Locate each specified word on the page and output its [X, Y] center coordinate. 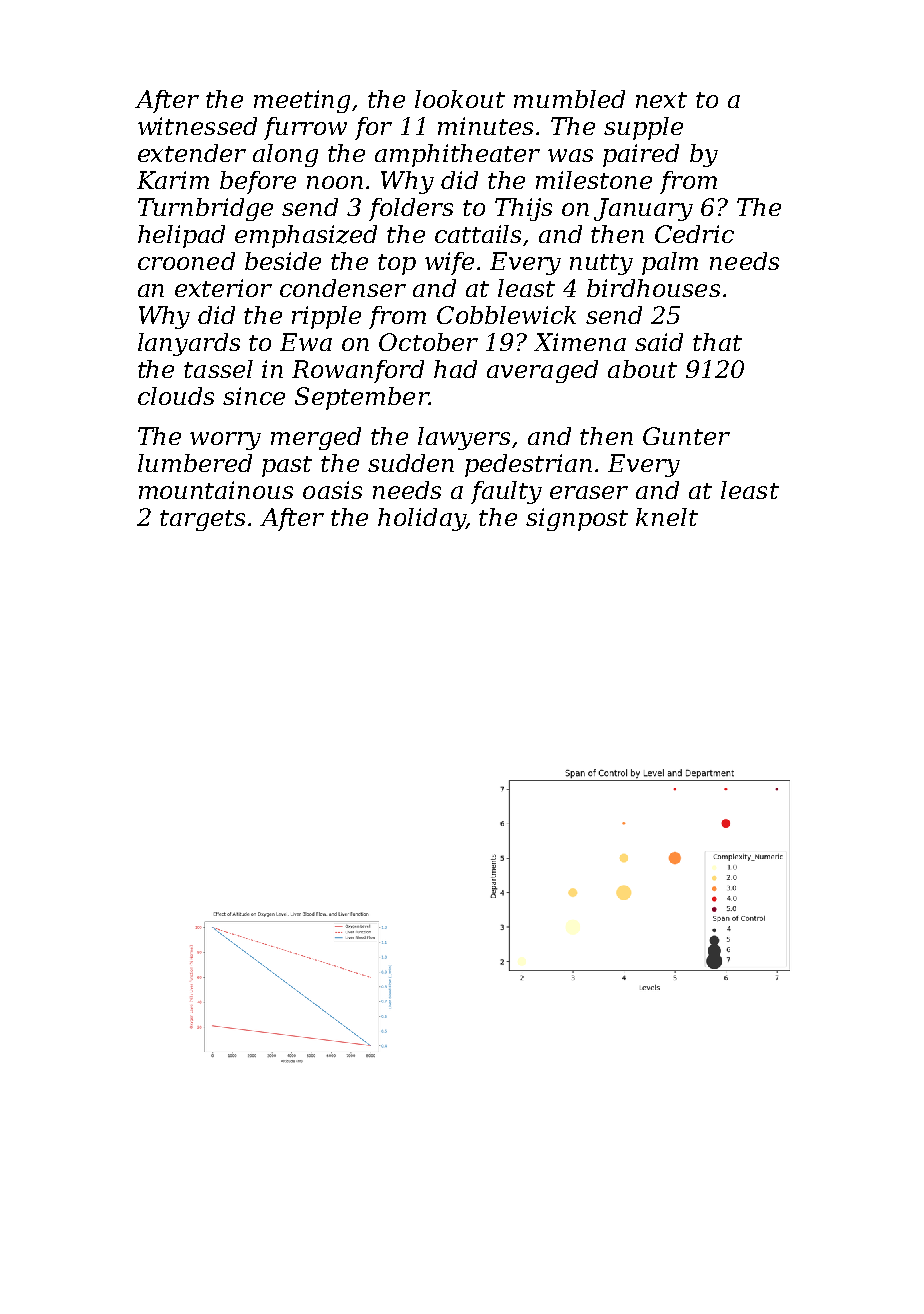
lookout [460, 99]
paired [641, 155]
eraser [589, 492]
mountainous [216, 490]
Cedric [694, 234]
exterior [223, 288]
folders [411, 209]
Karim [173, 180]
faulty [506, 492]
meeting [302, 101]
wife [449, 263]
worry [225, 441]
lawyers [464, 438]
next [661, 100]
